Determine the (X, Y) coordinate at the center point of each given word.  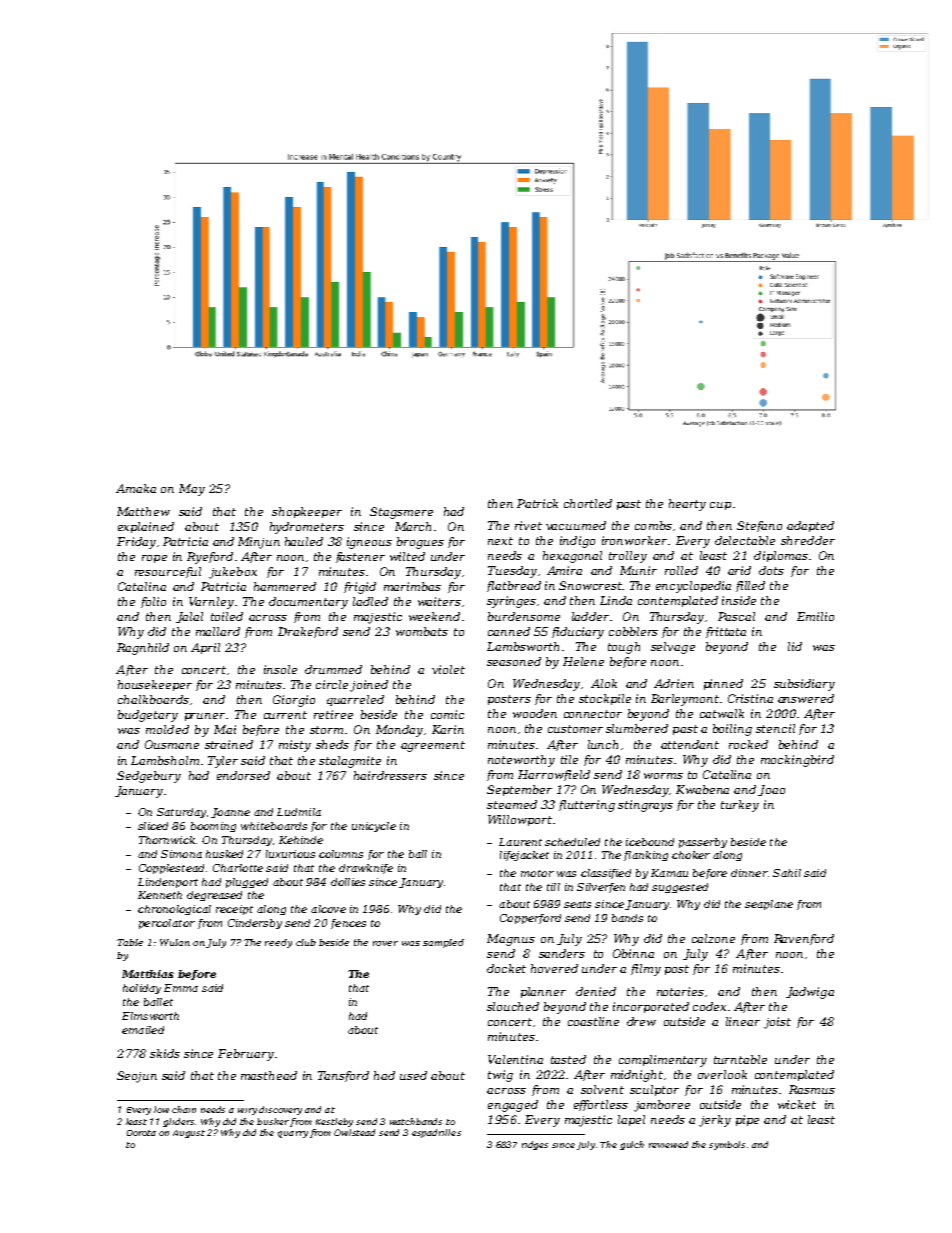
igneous (369, 543)
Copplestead (171, 869)
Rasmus (812, 1089)
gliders (179, 1122)
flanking (646, 856)
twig (500, 1076)
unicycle (374, 827)
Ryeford (210, 558)
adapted (810, 526)
